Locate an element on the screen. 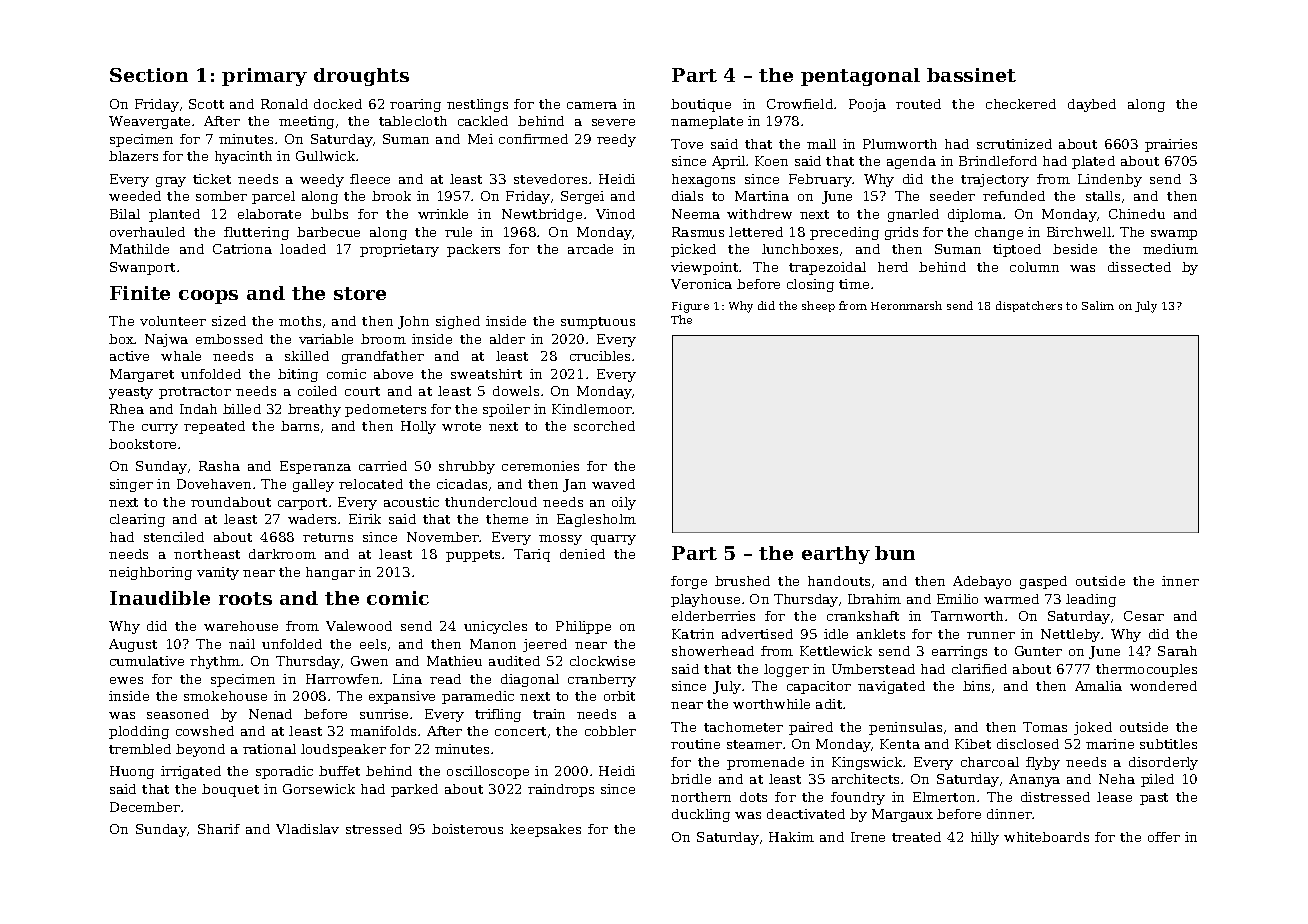 This screenshot has height=924, width=1308. camera is located at coordinates (592, 105).
